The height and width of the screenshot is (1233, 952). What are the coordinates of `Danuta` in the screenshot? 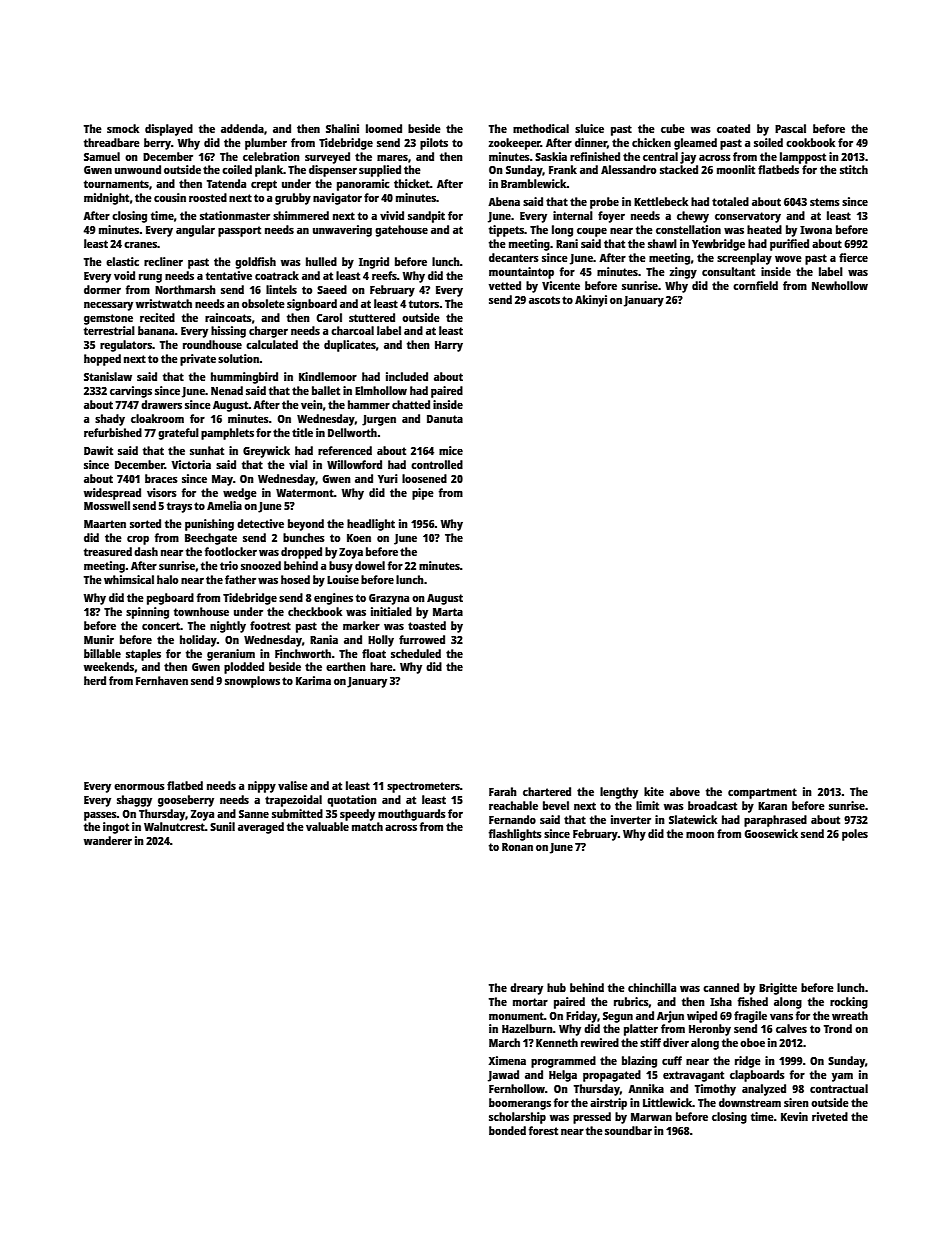 It's located at (445, 419).
